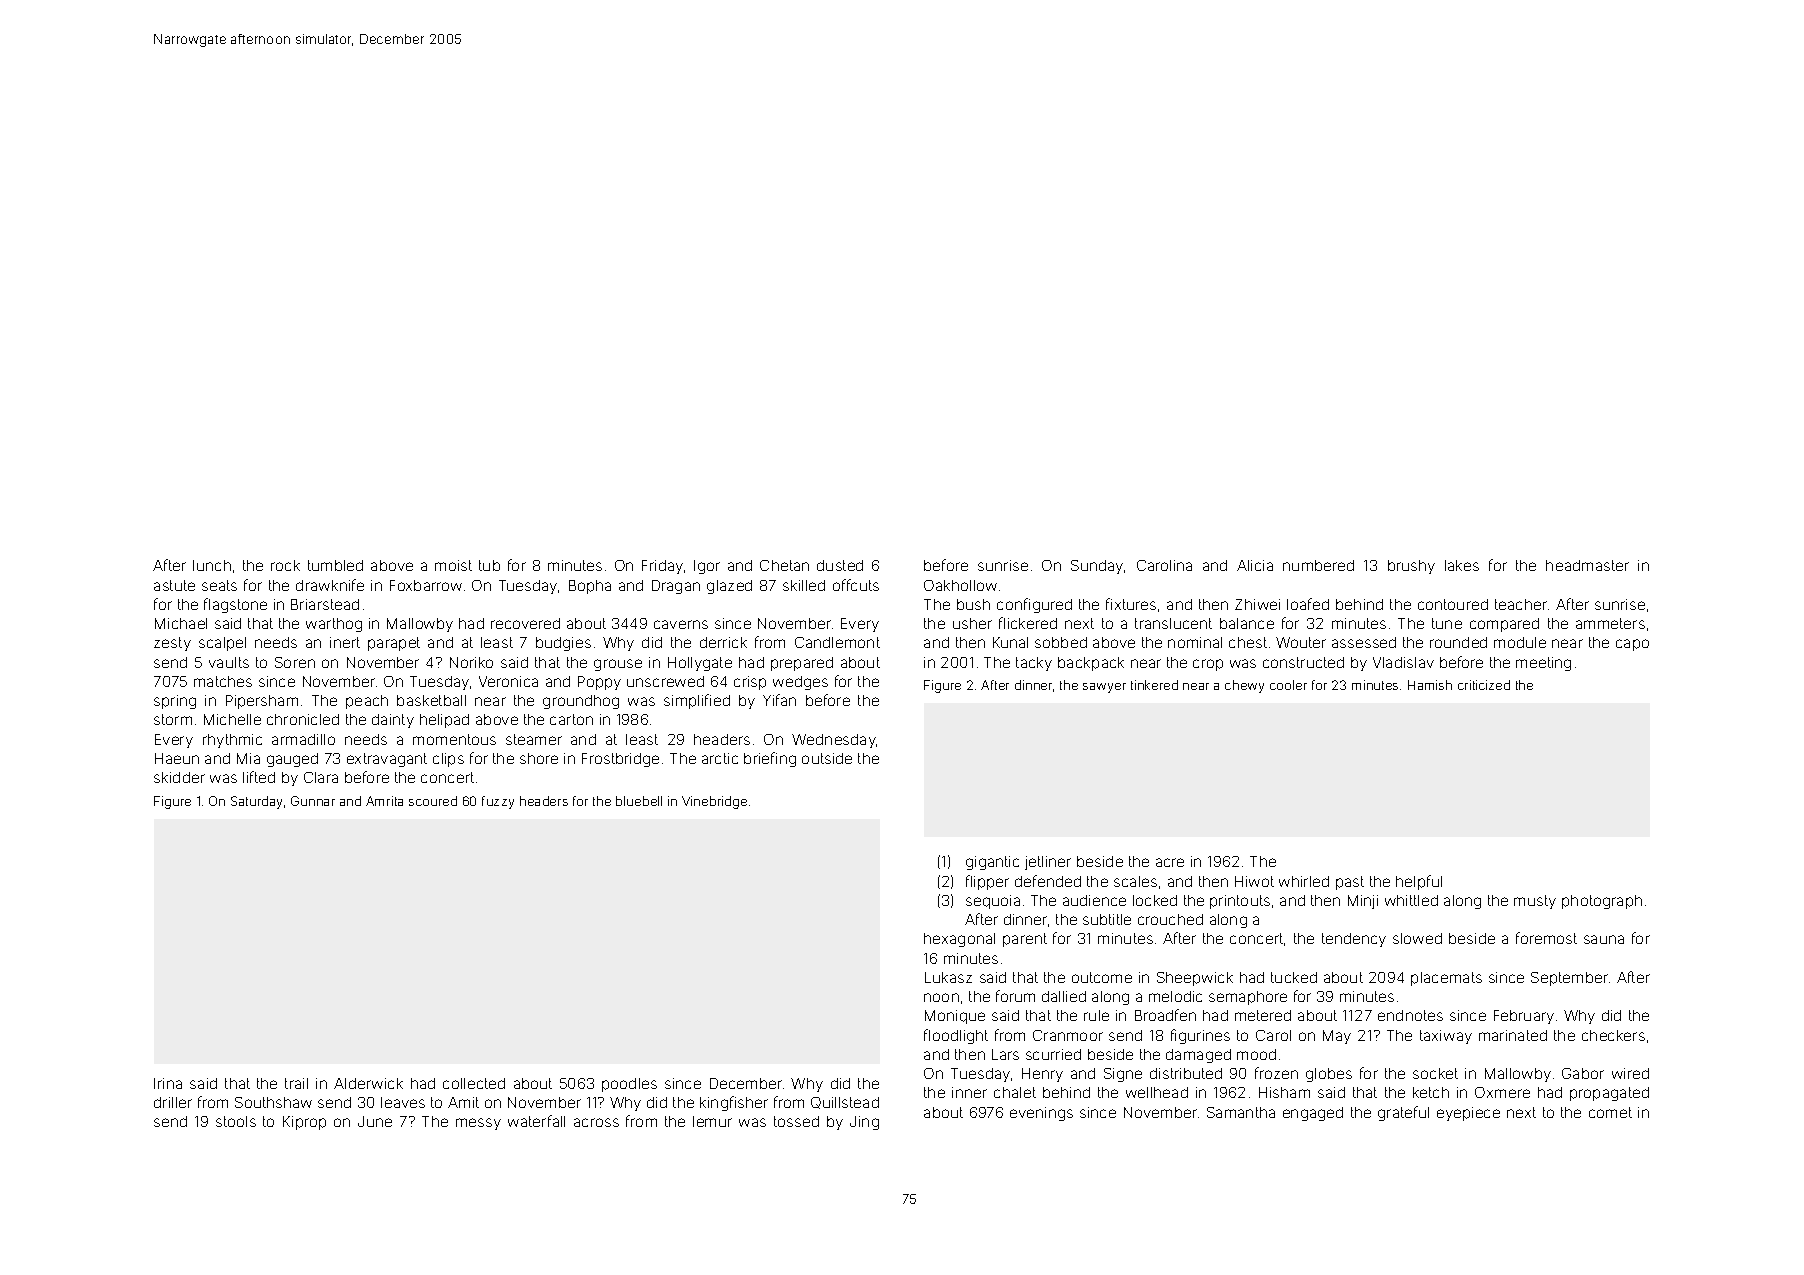 This screenshot has height=1275, width=1804. What do you see at coordinates (1313, 1114) in the screenshot?
I see `engaged` at bounding box center [1313, 1114].
